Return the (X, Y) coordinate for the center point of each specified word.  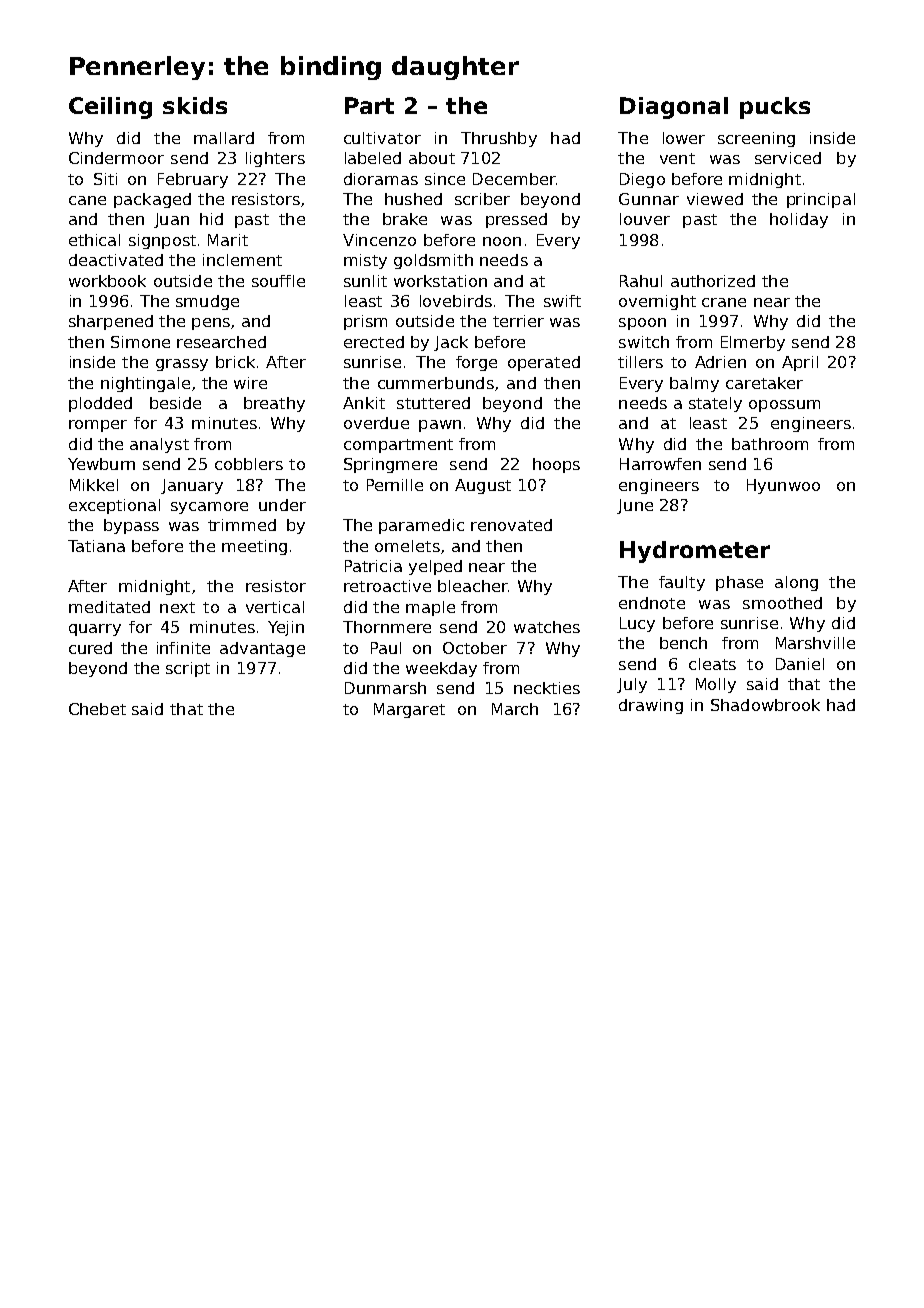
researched (221, 342)
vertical (275, 607)
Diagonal (674, 108)
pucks (775, 108)
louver (645, 219)
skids (195, 105)
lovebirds (456, 301)
